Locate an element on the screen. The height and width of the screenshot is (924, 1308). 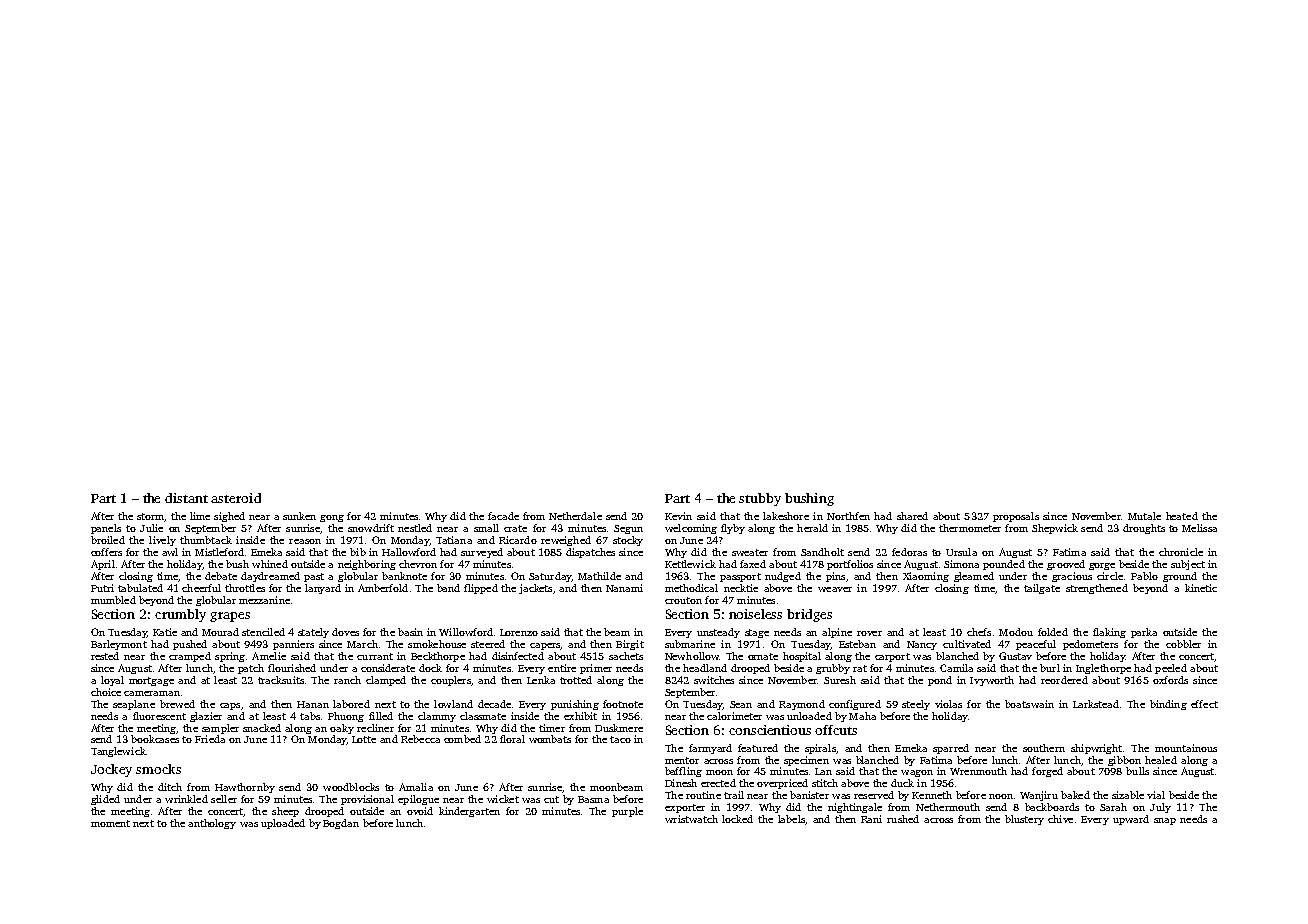
sunken is located at coordinates (299, 516).
